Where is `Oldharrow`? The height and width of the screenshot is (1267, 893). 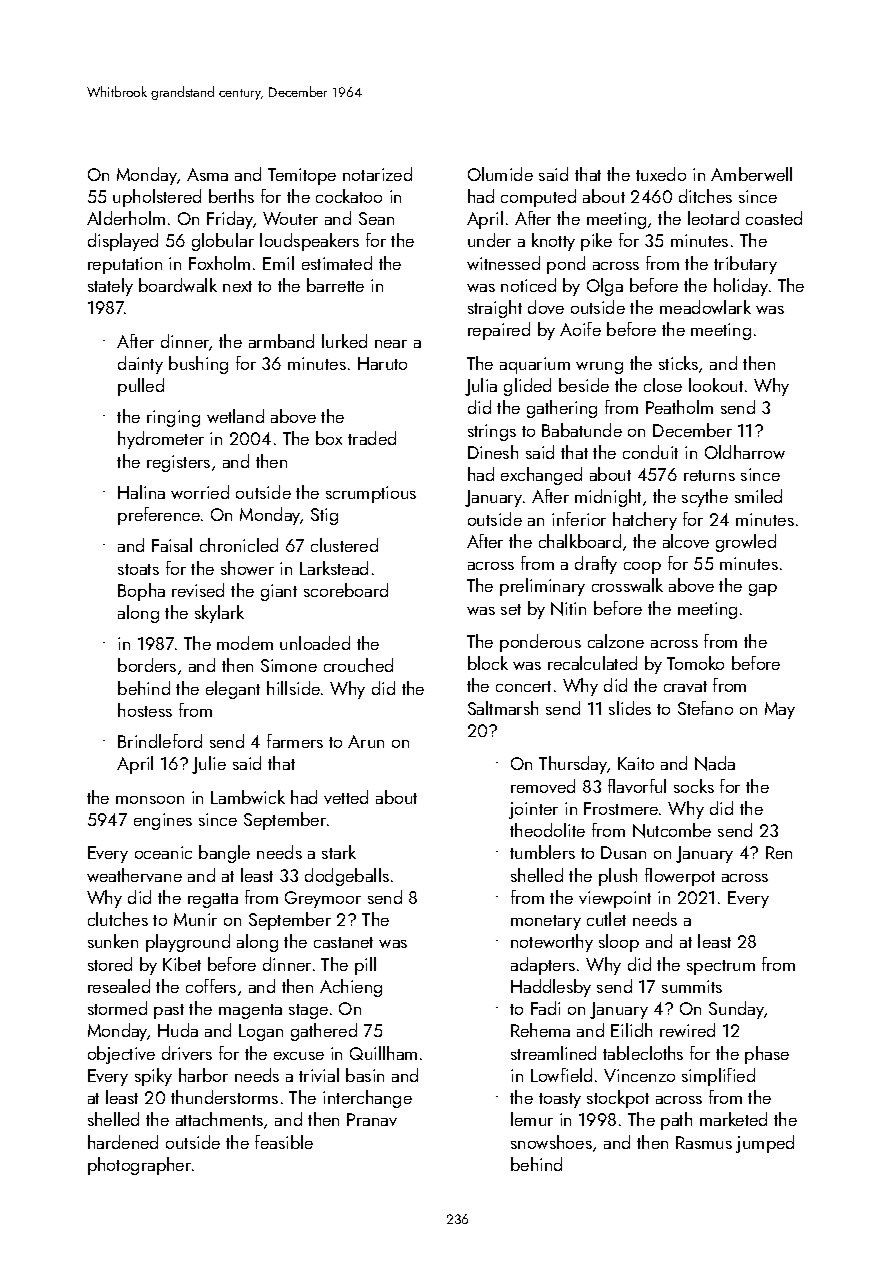 Oldharrow is located at coordinates (745, 452).
